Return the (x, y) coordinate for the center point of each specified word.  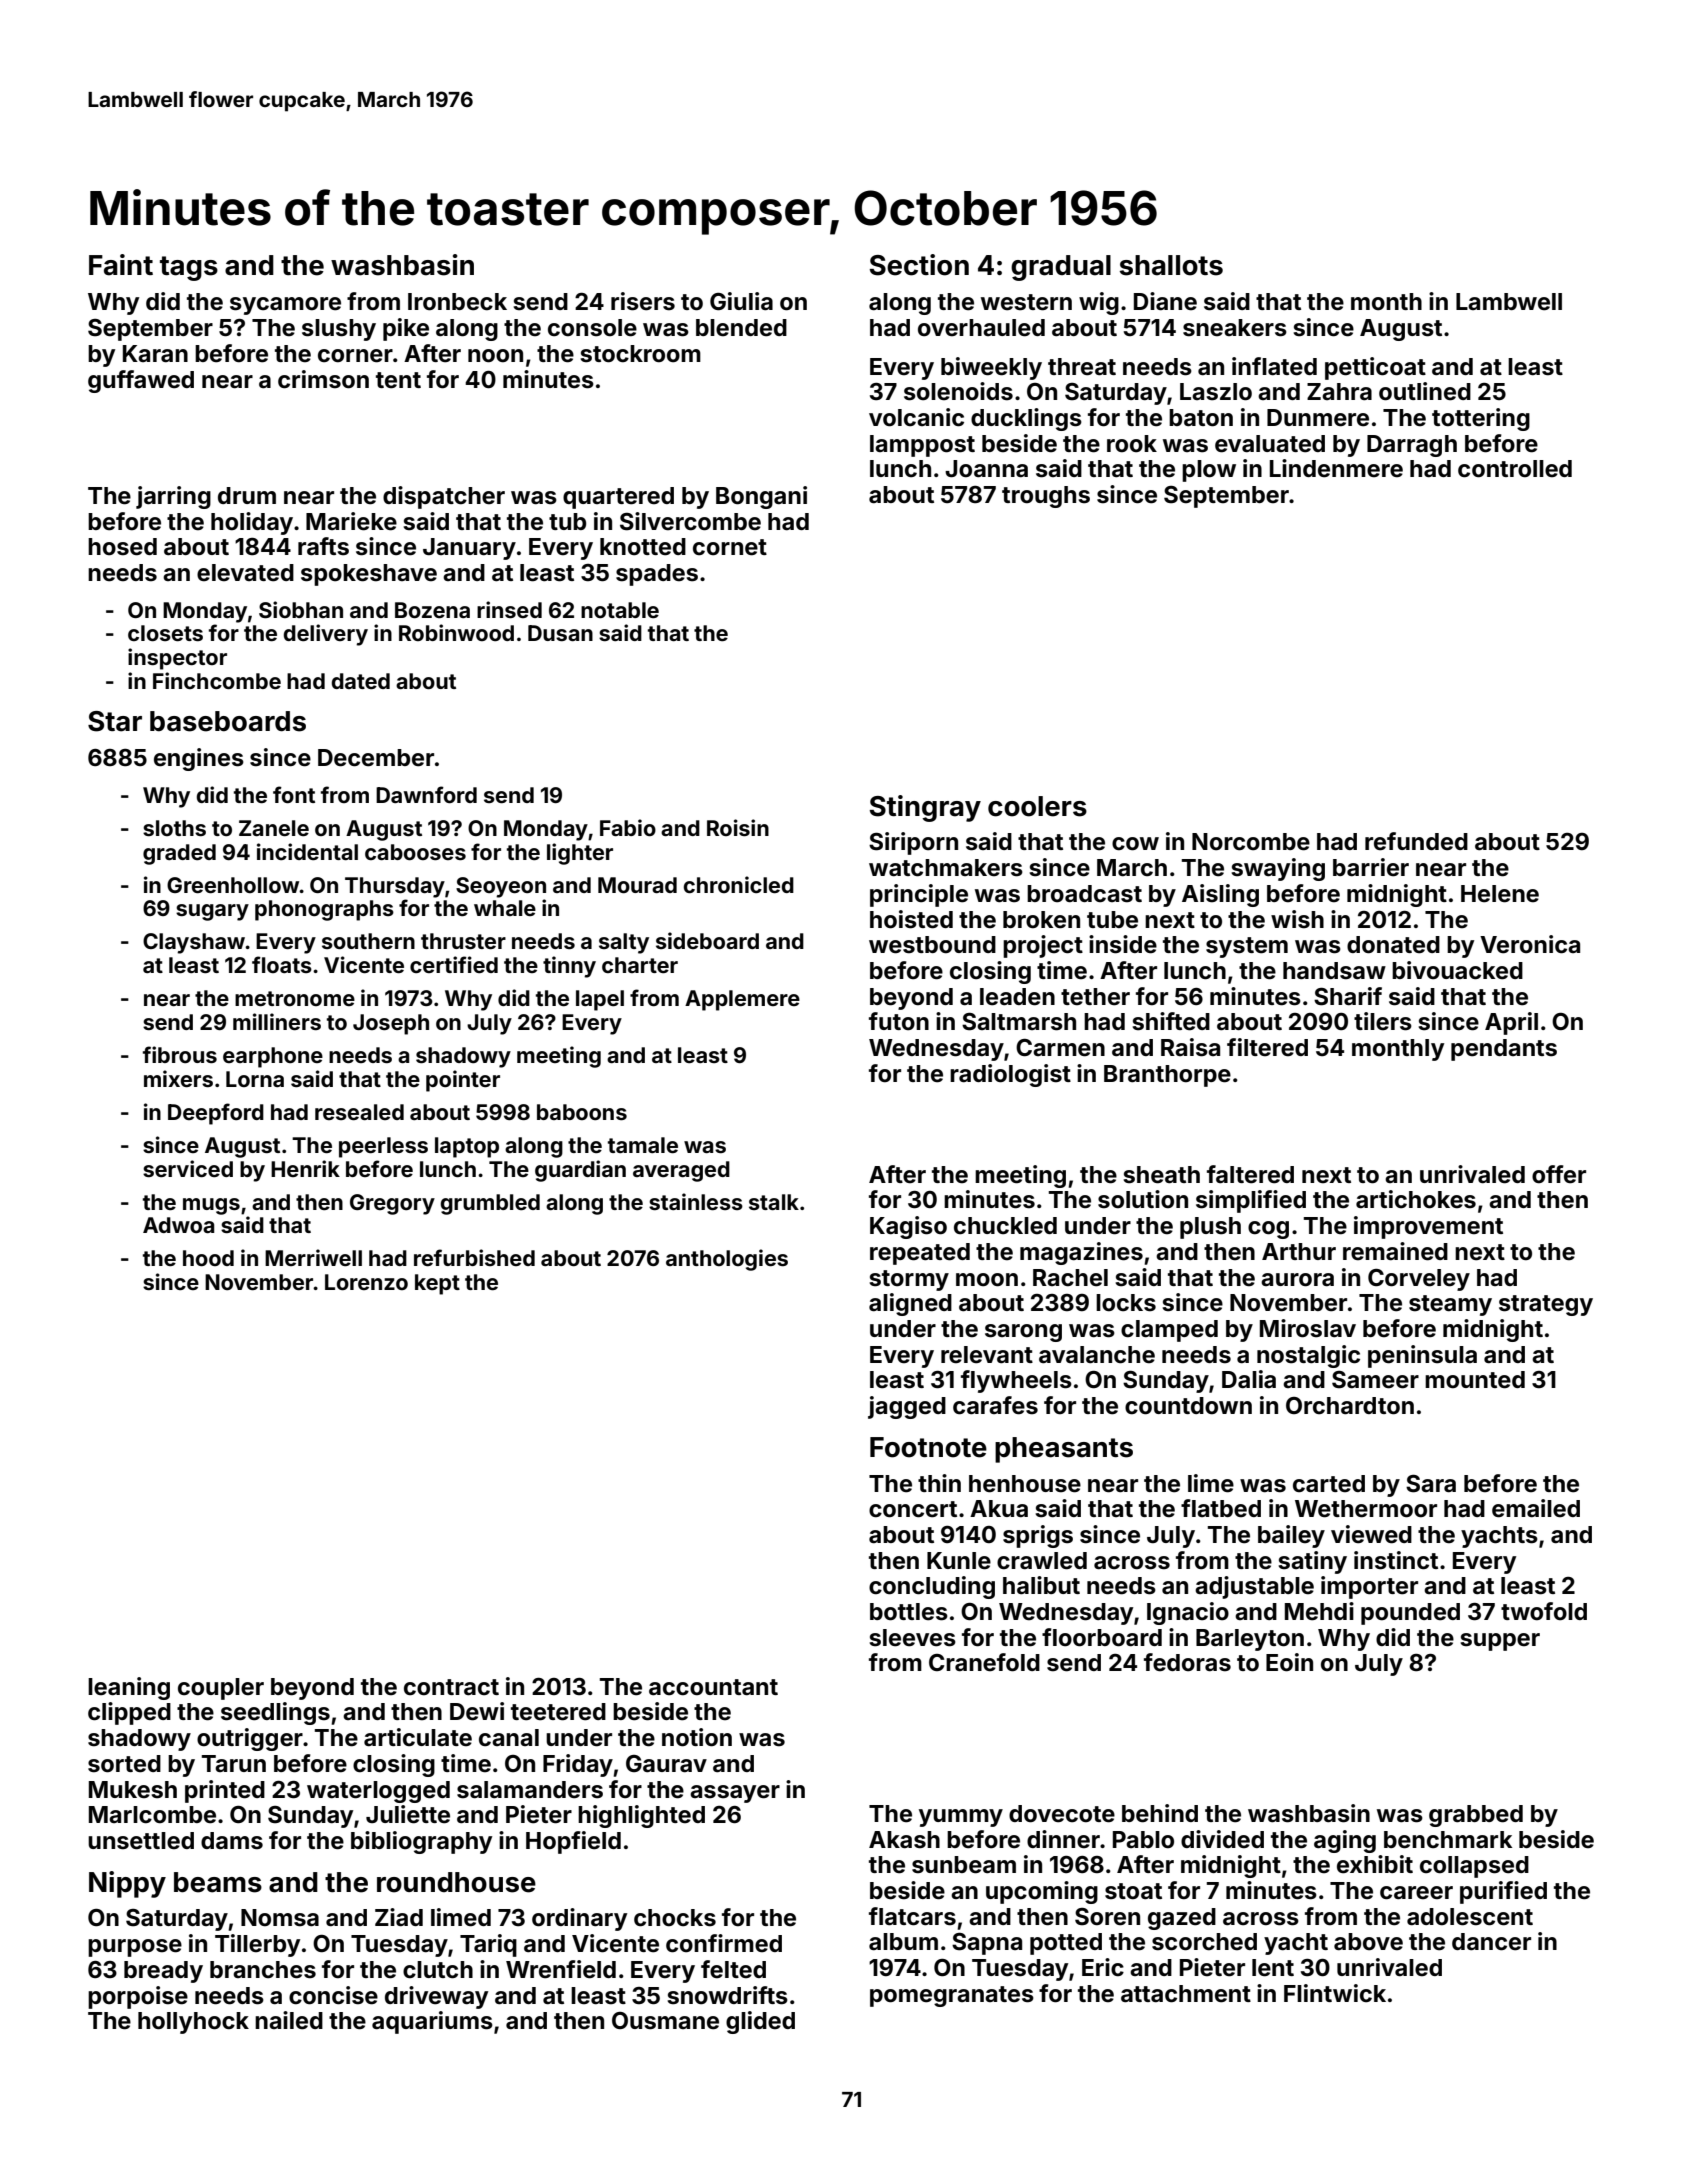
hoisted (911, 919)
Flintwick (1335, 1993)
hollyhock (193, 2023)
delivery (326, 635)
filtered (1267, 1047)
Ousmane (665, 2021)
